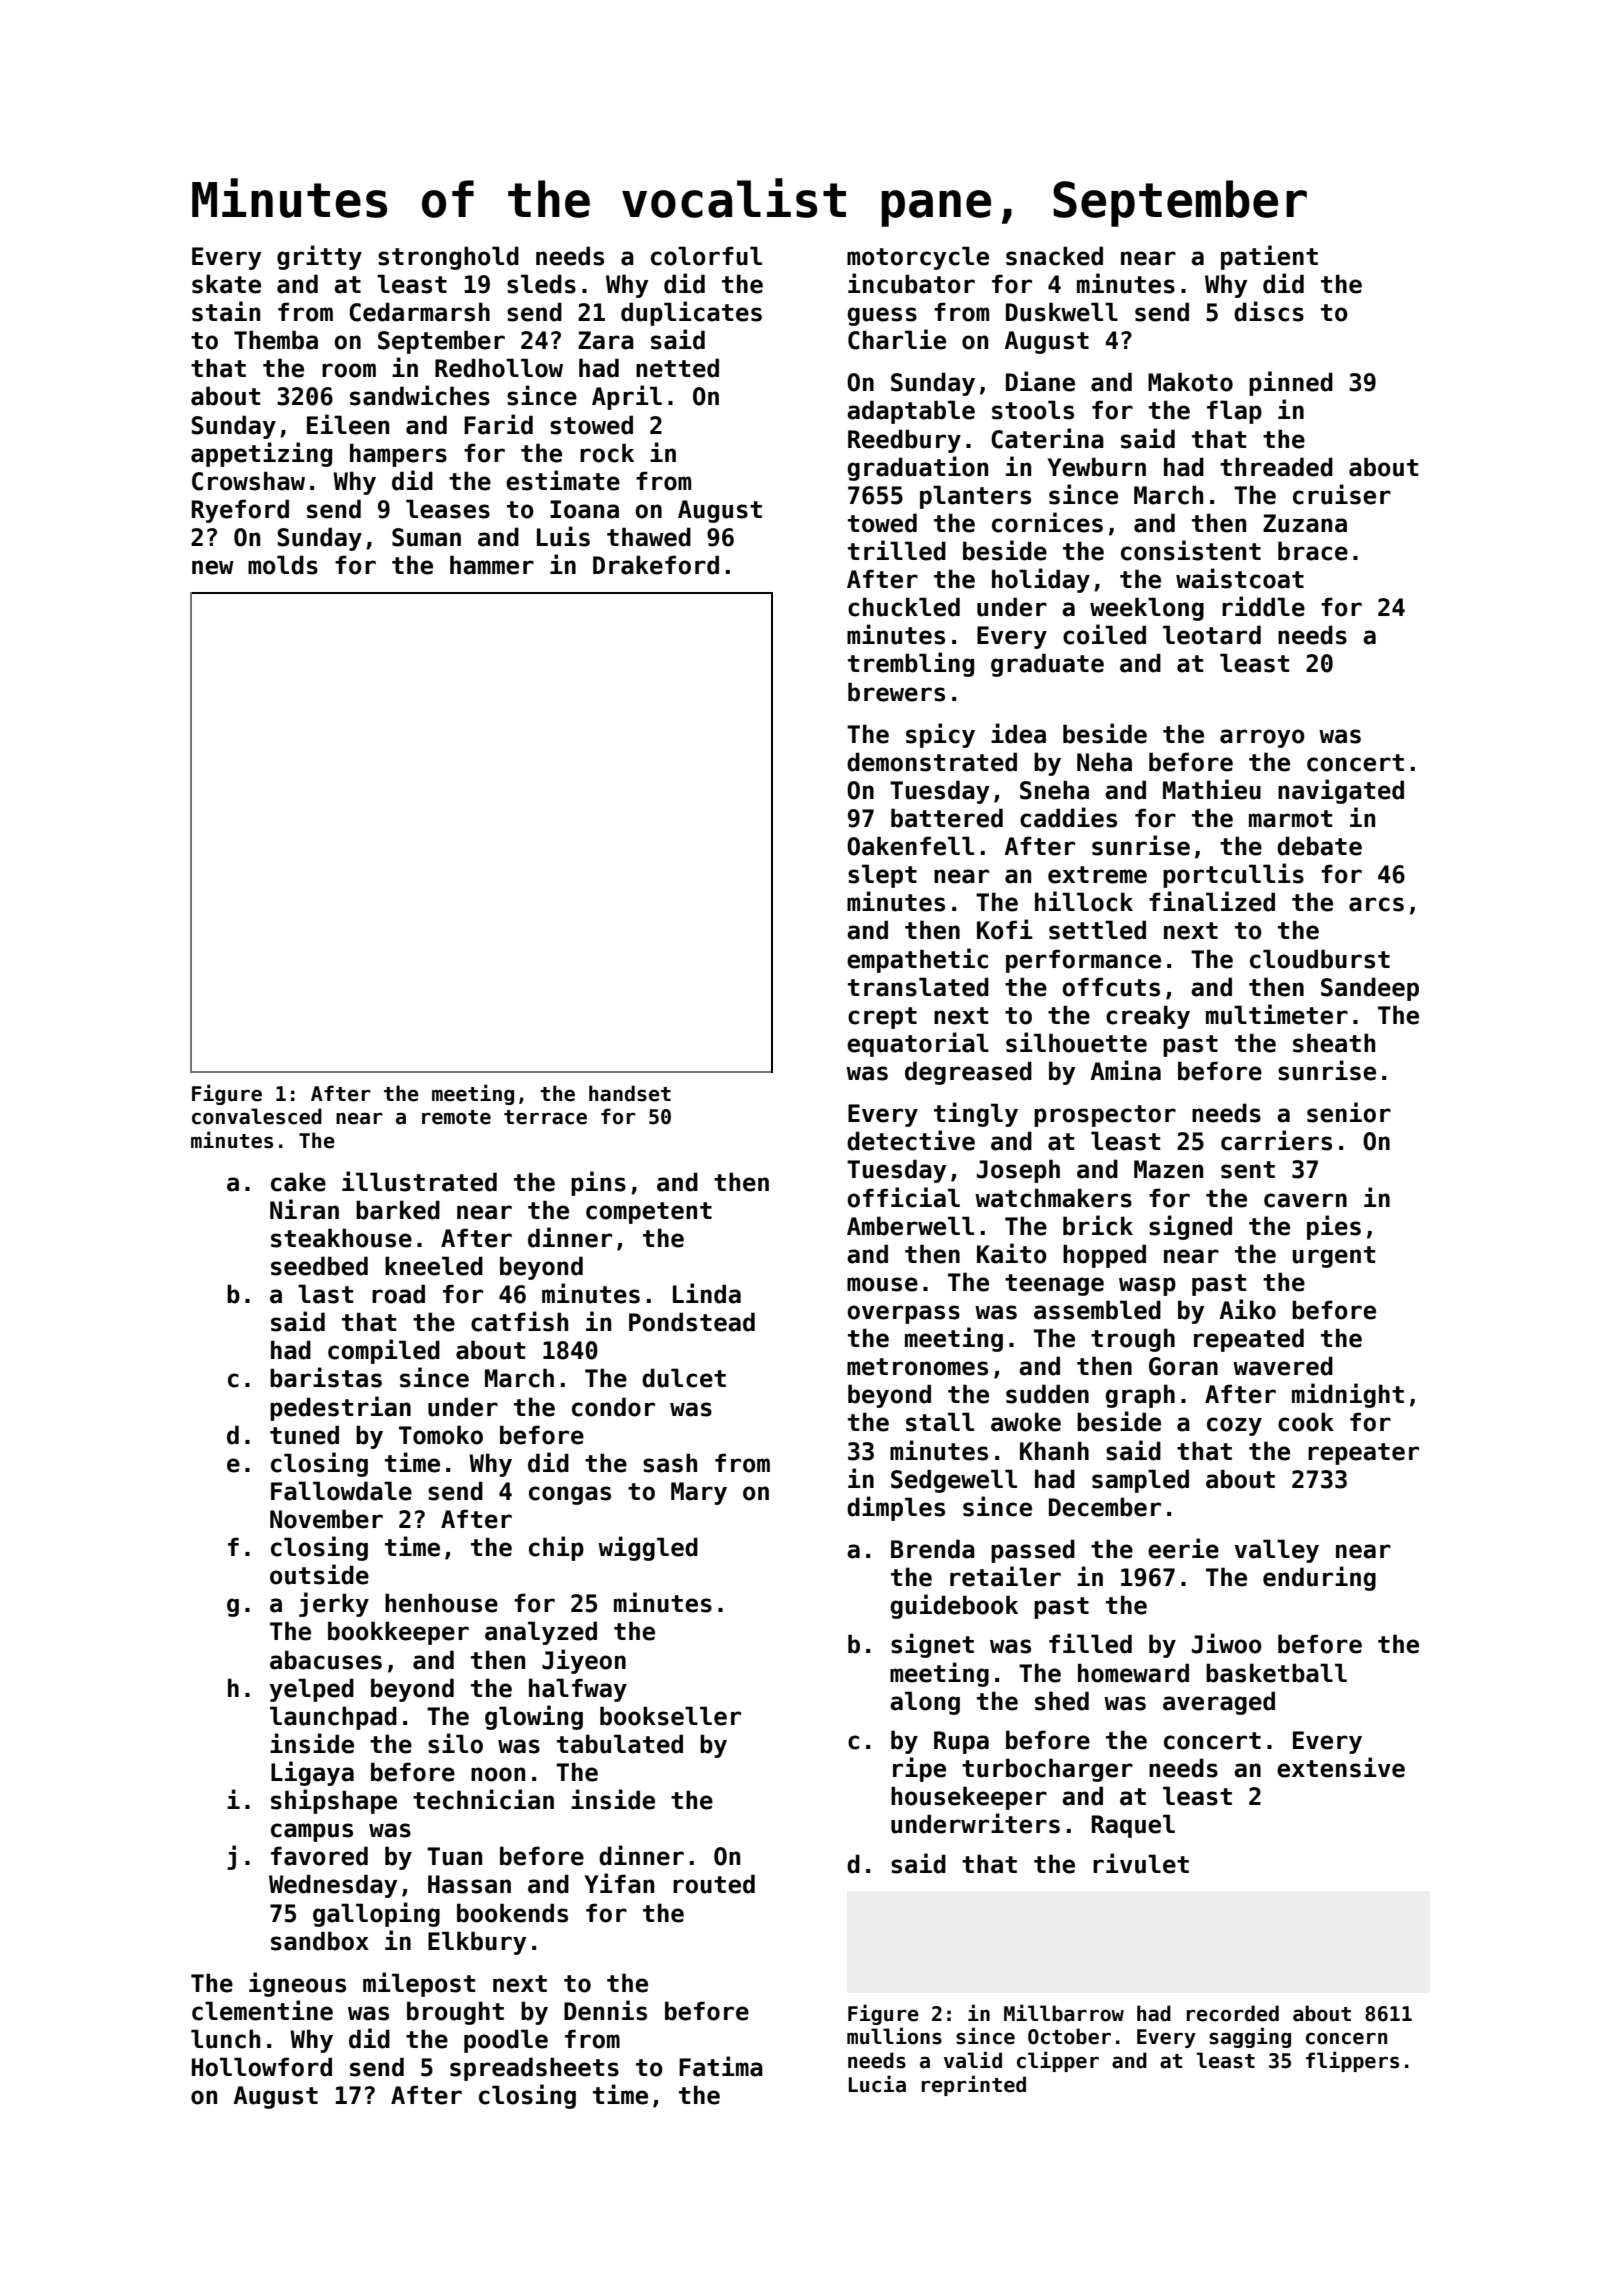 The width and height of the image is (1620, 2292). I want to click on graduate, so click(1047, 665).
